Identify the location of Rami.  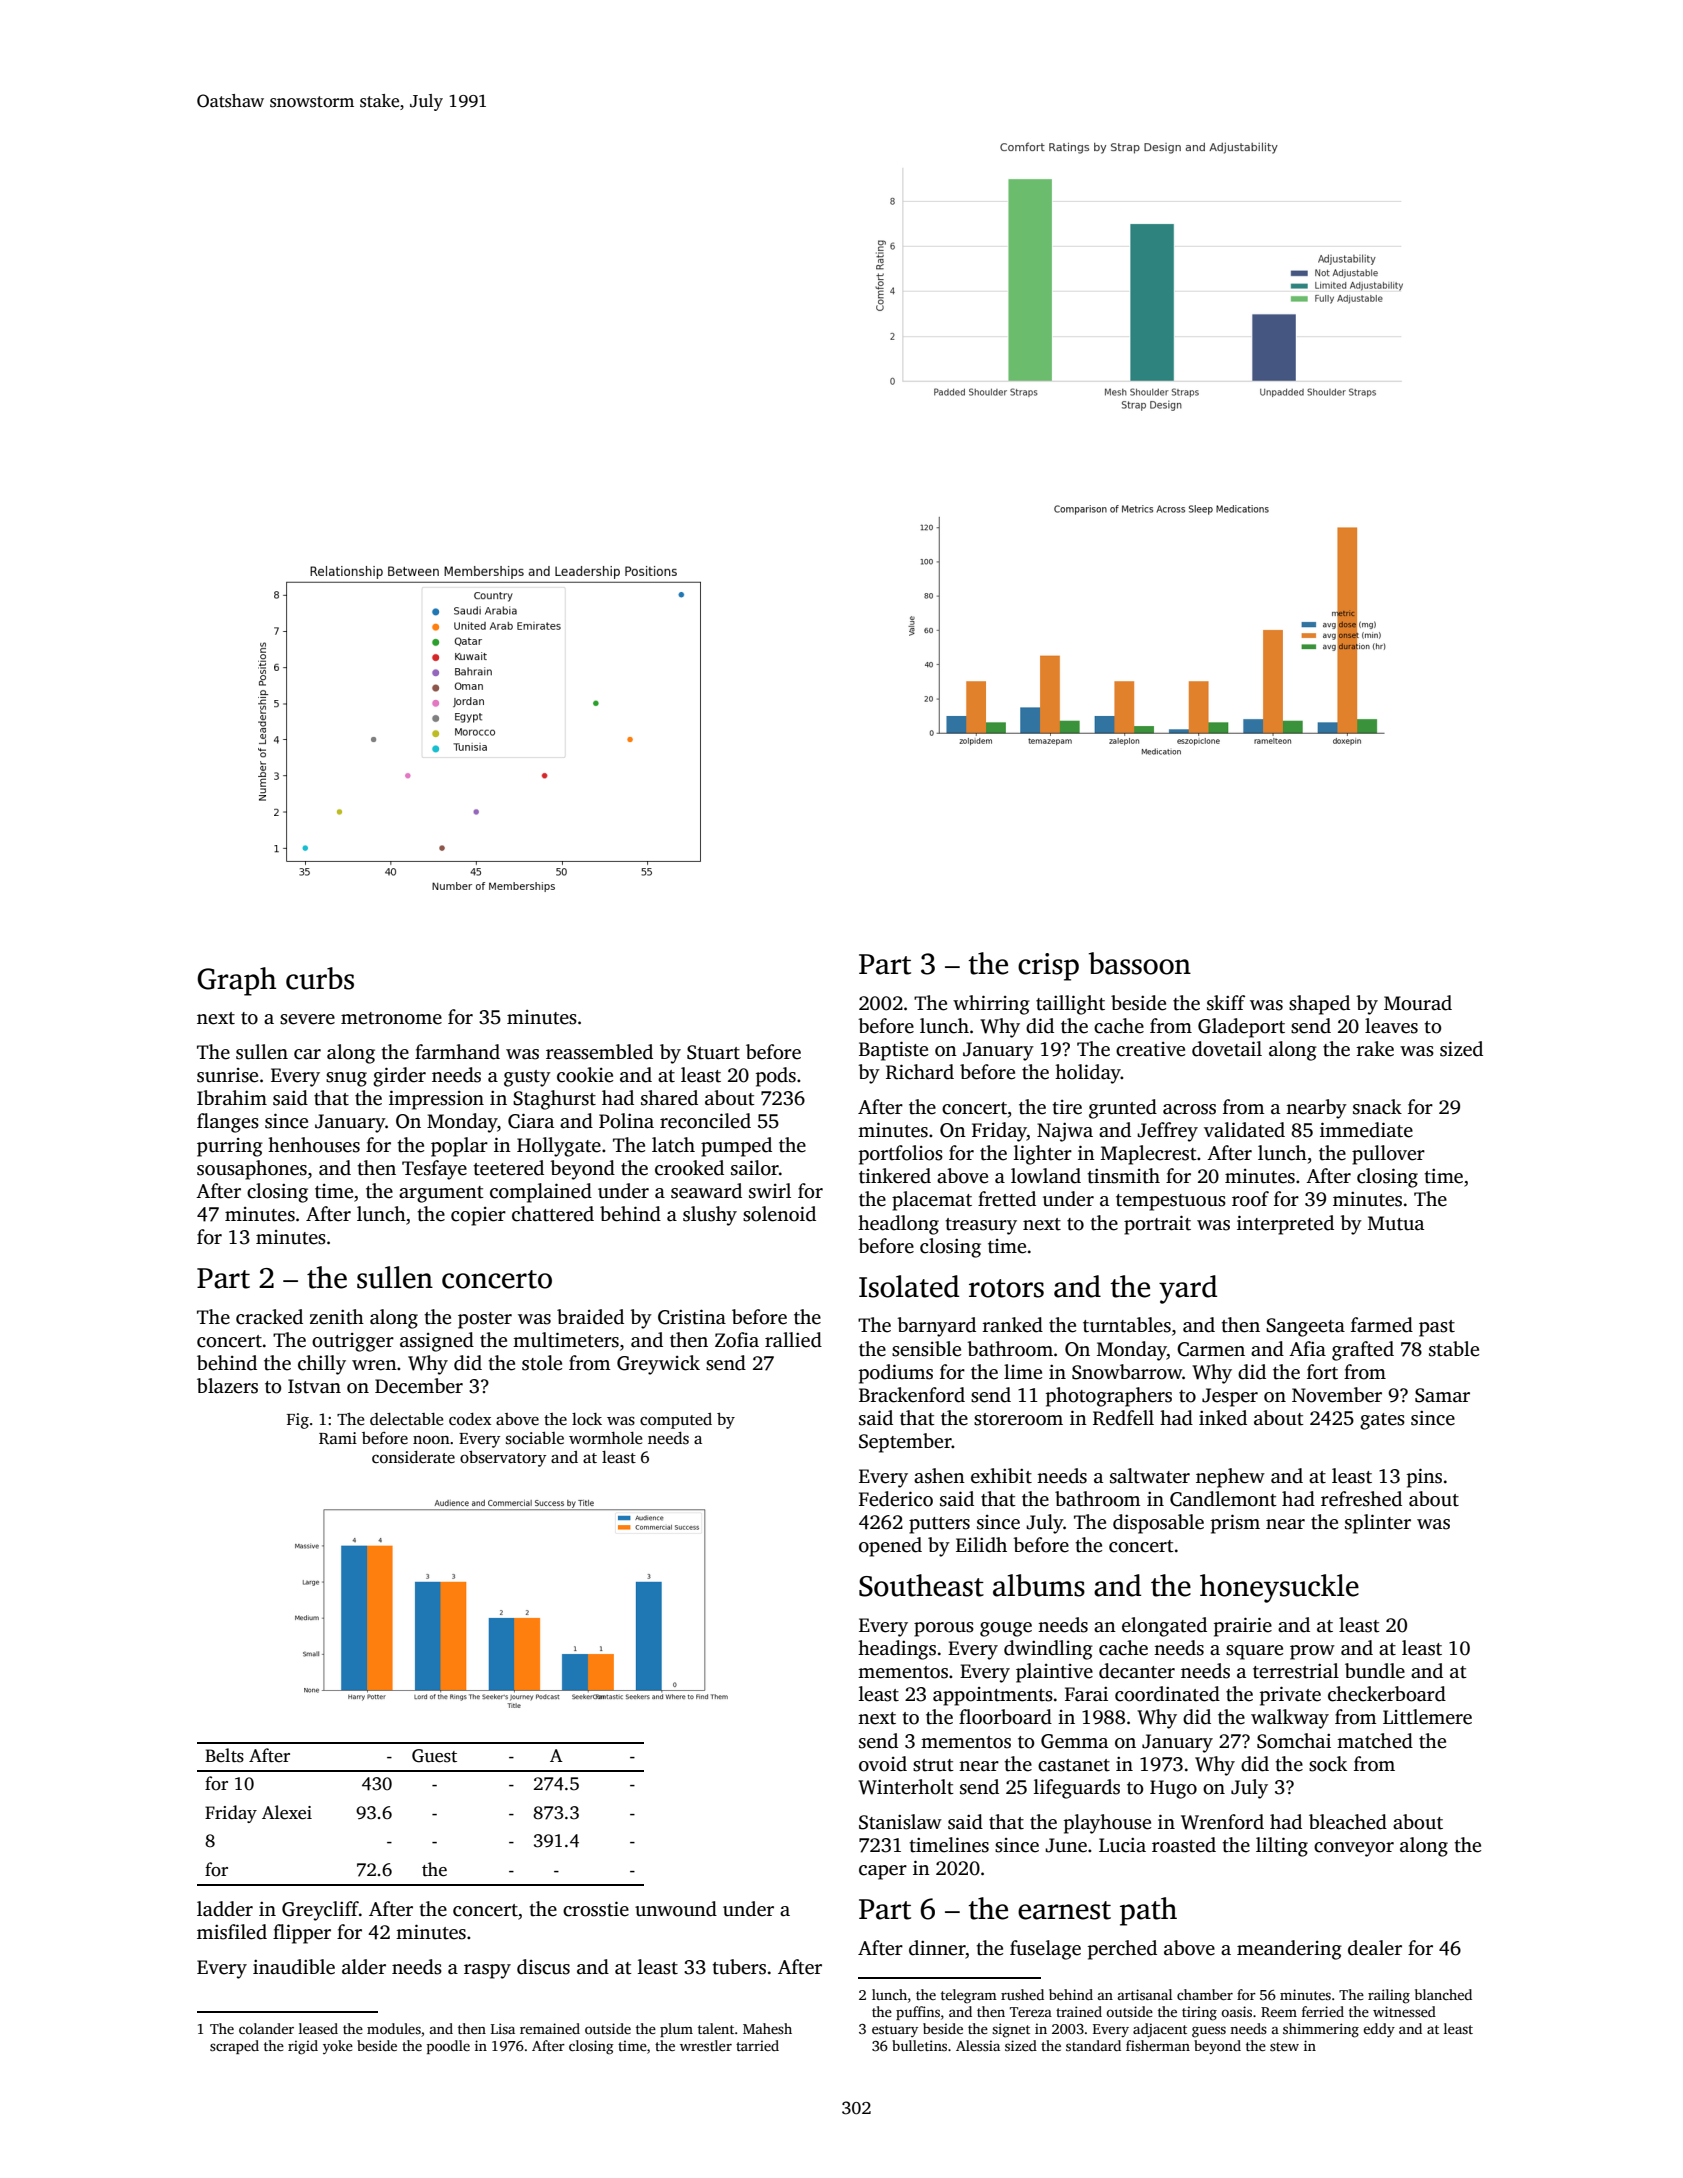
(338, 1438).
